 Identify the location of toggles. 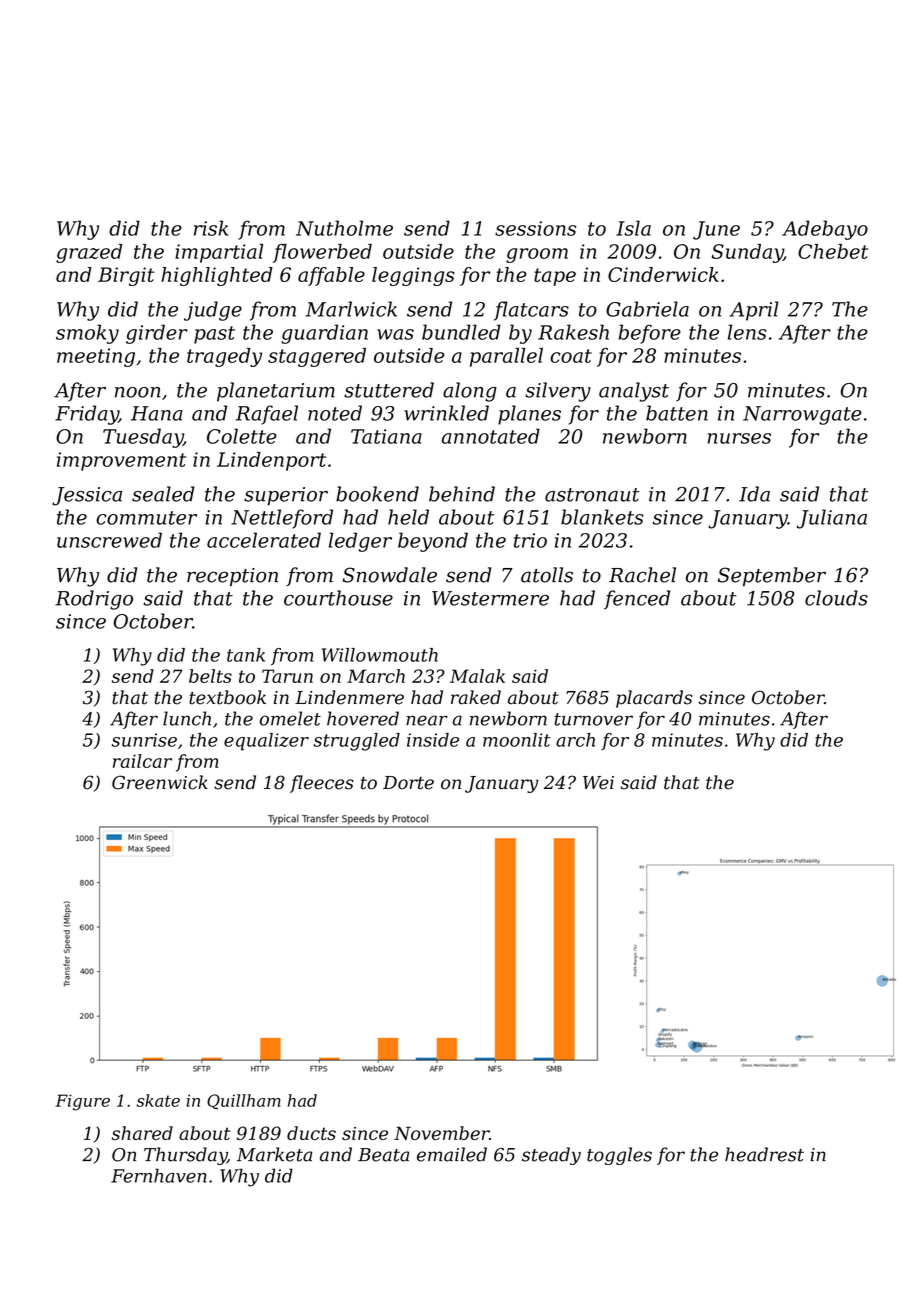
(619, 1156).
